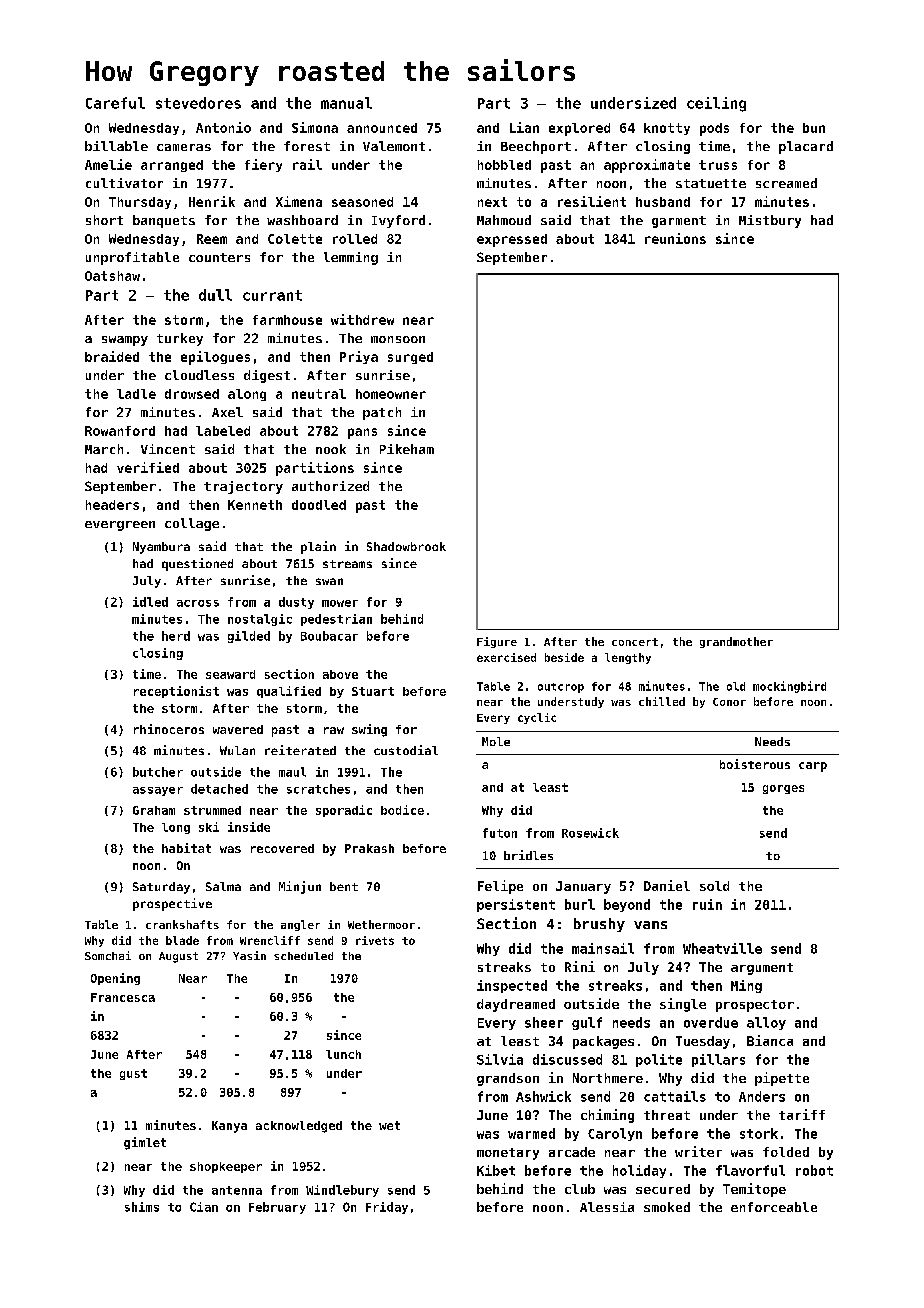 This image has width=924, height=1308. I want to click on Daniel, so click(667, 885).
